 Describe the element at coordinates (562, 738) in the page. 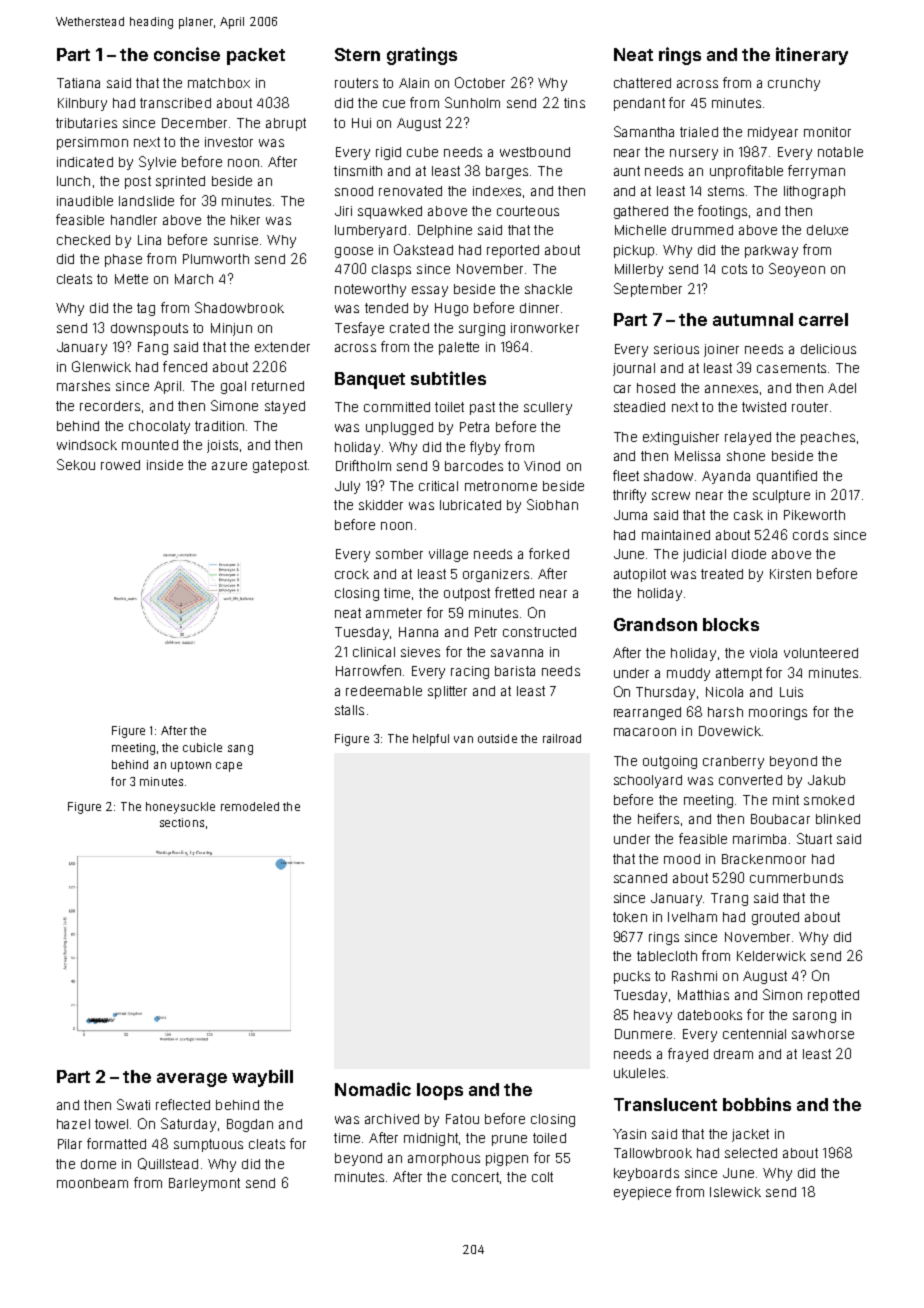

I see `railroad` at that location.
